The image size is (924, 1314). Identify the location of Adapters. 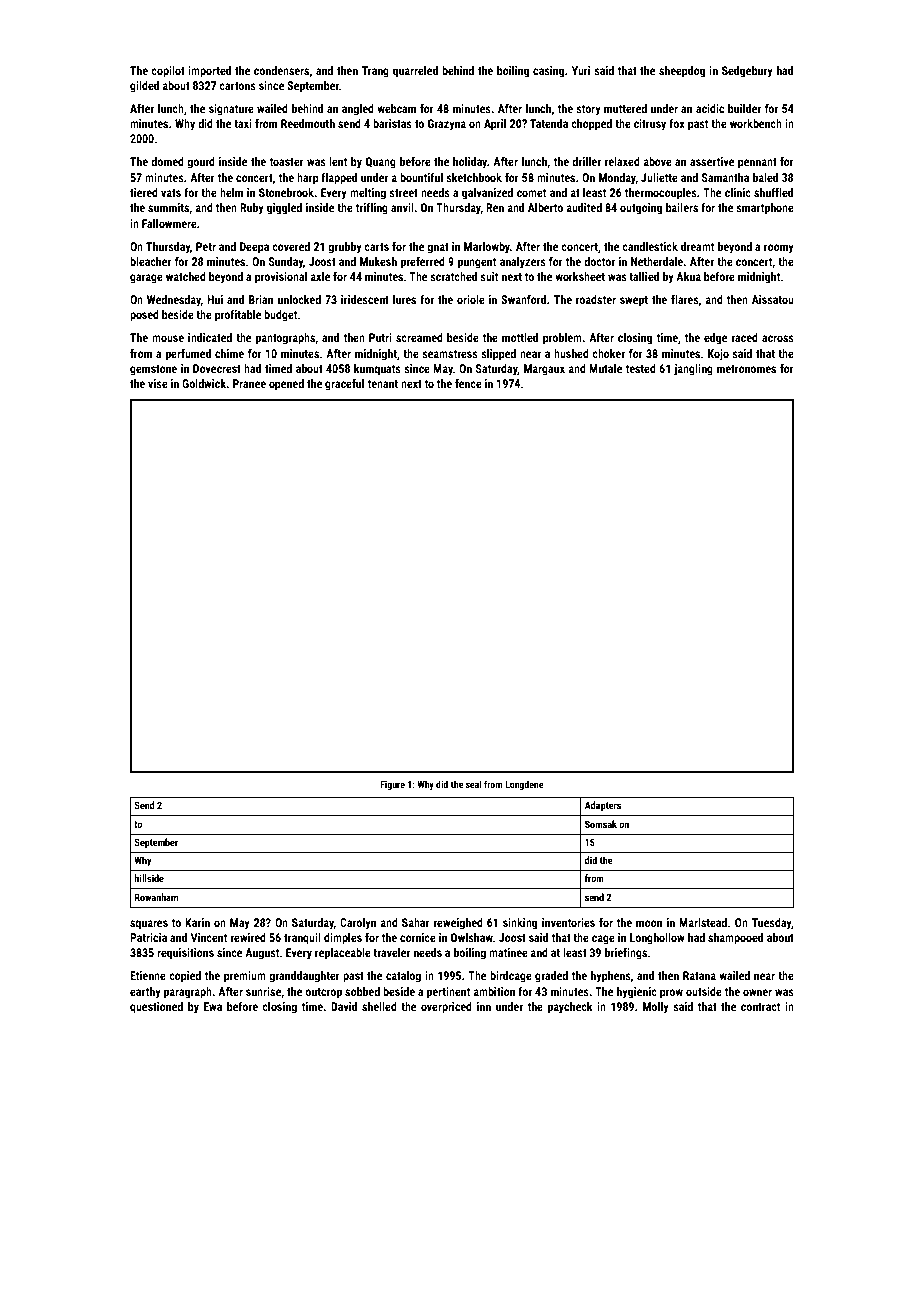
(603, 806).
